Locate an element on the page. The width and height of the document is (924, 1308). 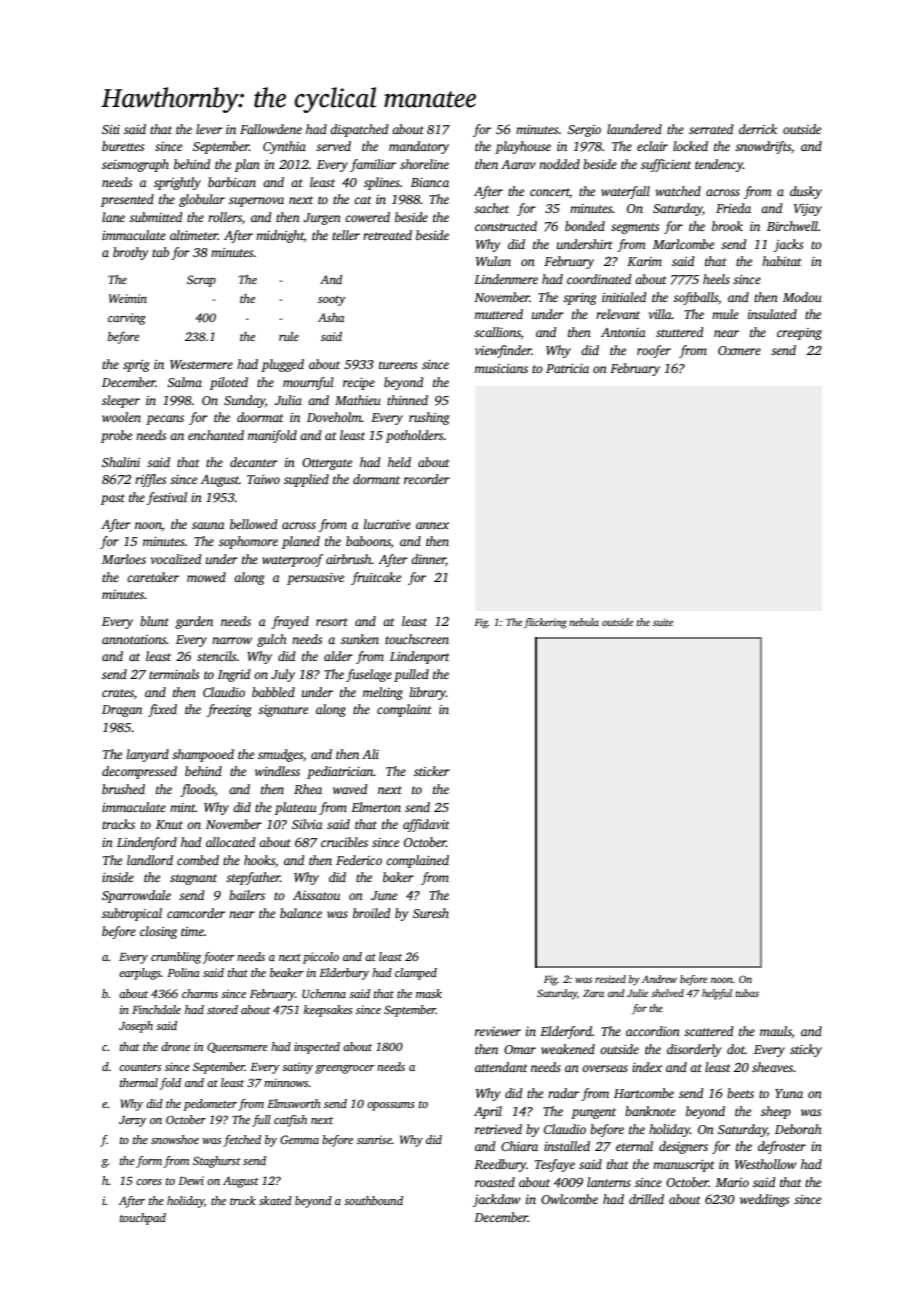
recorder is located at coordinates (427, 479).
